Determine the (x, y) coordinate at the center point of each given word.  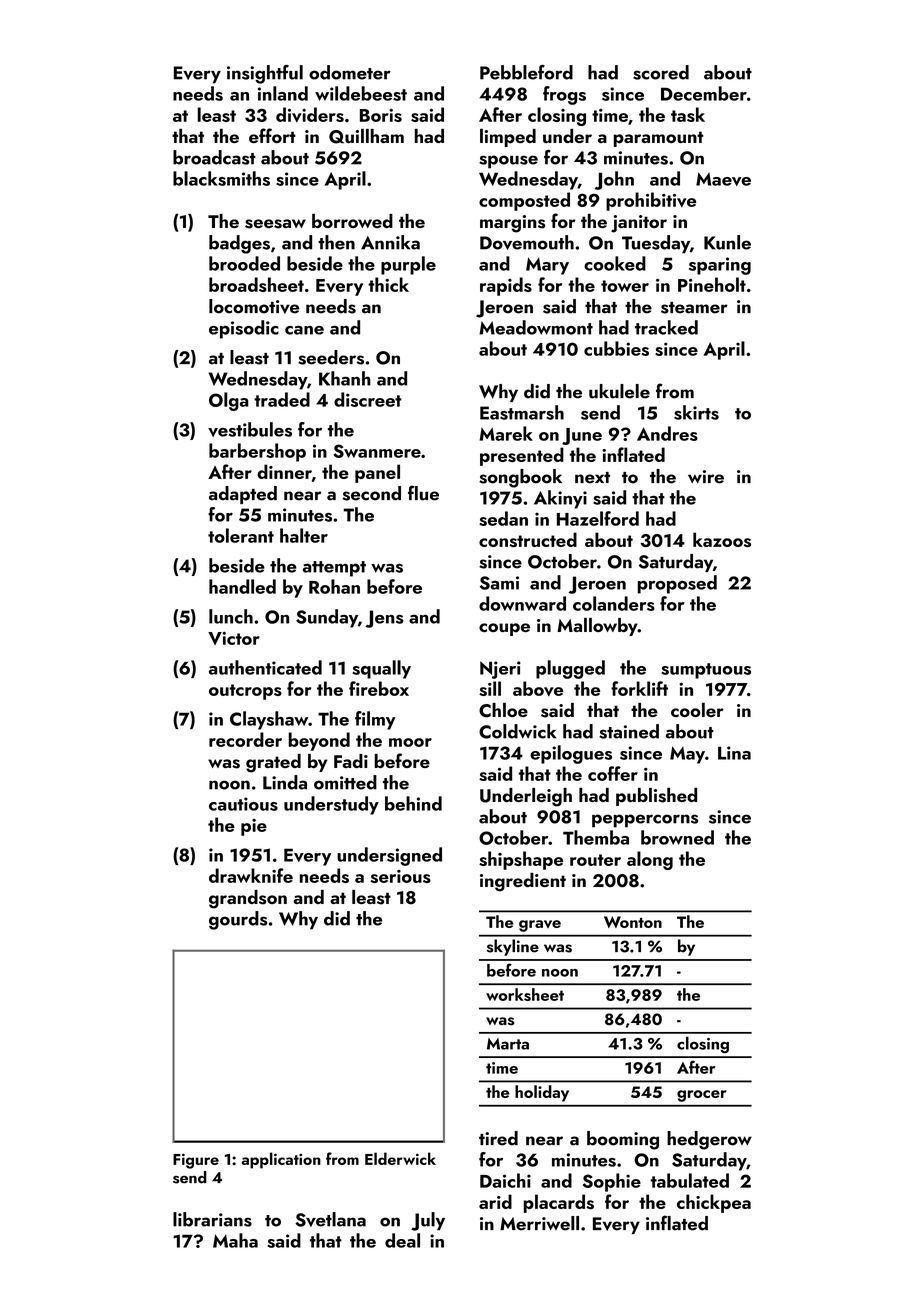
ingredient (523, 882)
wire (706, 477)
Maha (235, 1240)
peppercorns (645, 821)
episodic (244, 329)
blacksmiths (221, 178)
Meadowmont (536, 327)
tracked (666, 327)
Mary (547, 266)
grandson (248, 899)
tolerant (241, 535)
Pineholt (712, 284)
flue (423, 493)
